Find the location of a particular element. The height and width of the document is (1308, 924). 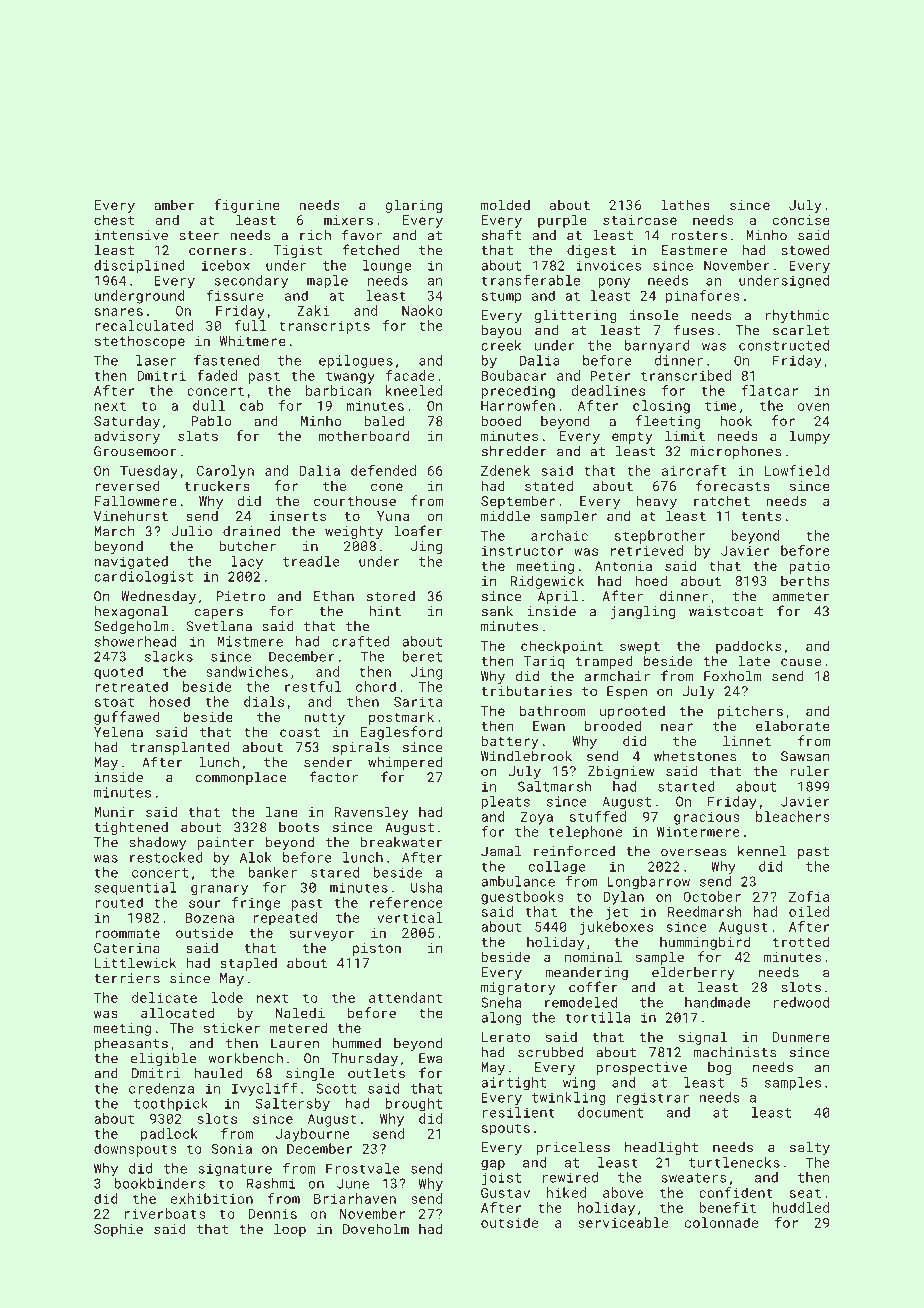

brought is located at coordinates (414, 1105).
